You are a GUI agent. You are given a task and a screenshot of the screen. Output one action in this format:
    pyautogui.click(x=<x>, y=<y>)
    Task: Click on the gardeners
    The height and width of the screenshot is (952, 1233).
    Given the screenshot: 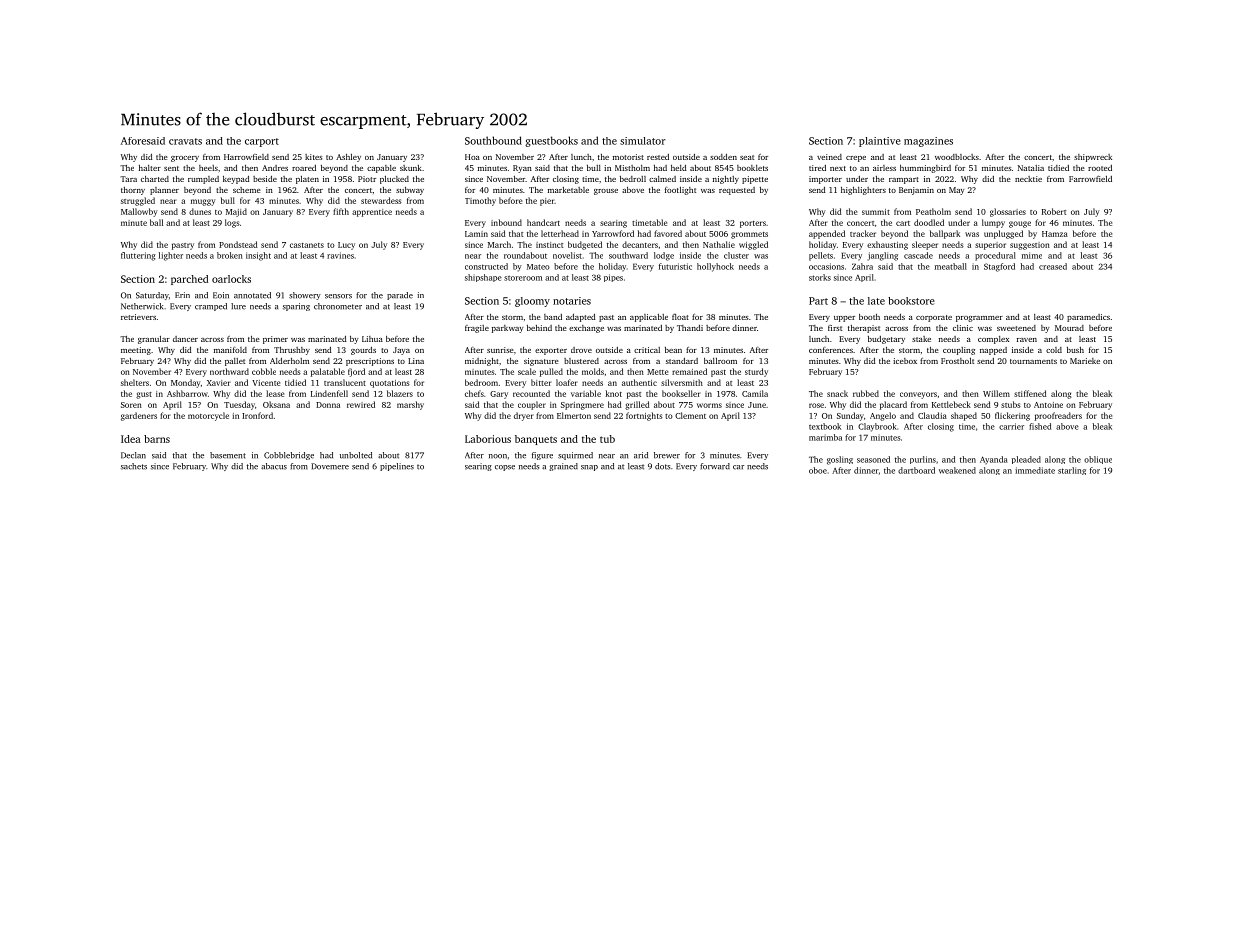 What is the action you would take?
    pyautogui.click(x=139, y=416)
